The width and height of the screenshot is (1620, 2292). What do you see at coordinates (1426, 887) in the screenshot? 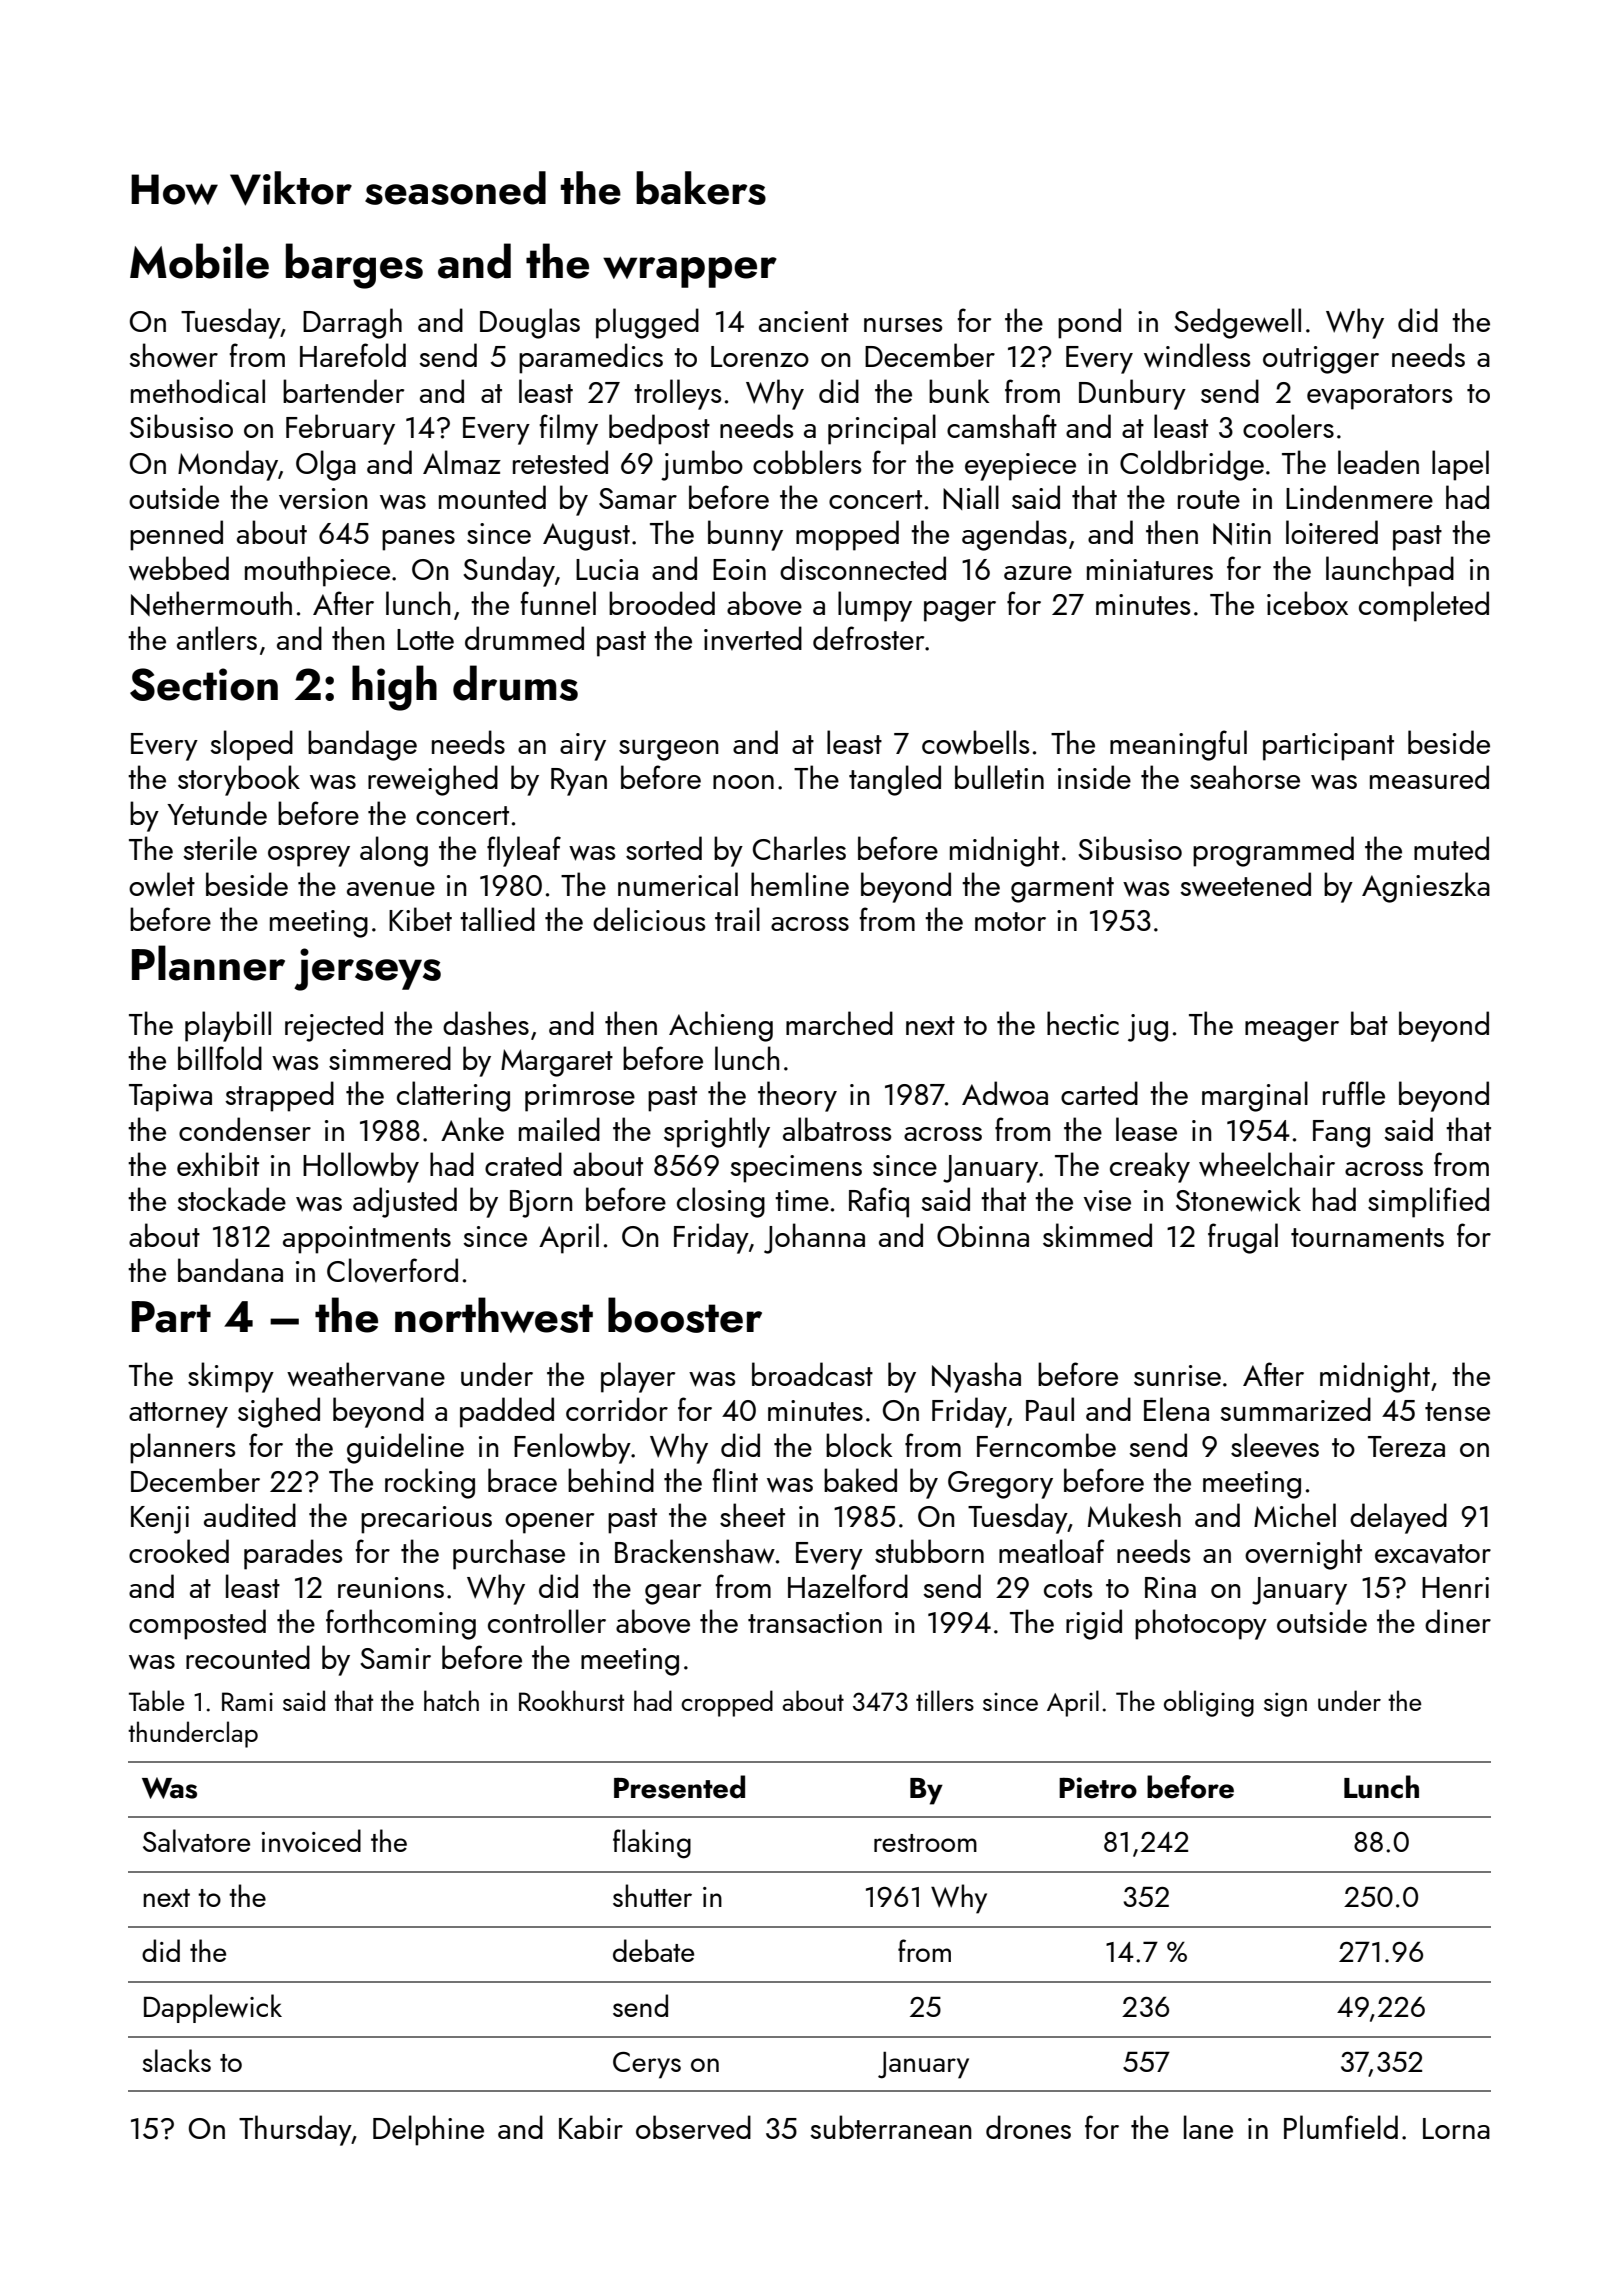
I see `Agnieszka` at bounding box center [1426, 887].
